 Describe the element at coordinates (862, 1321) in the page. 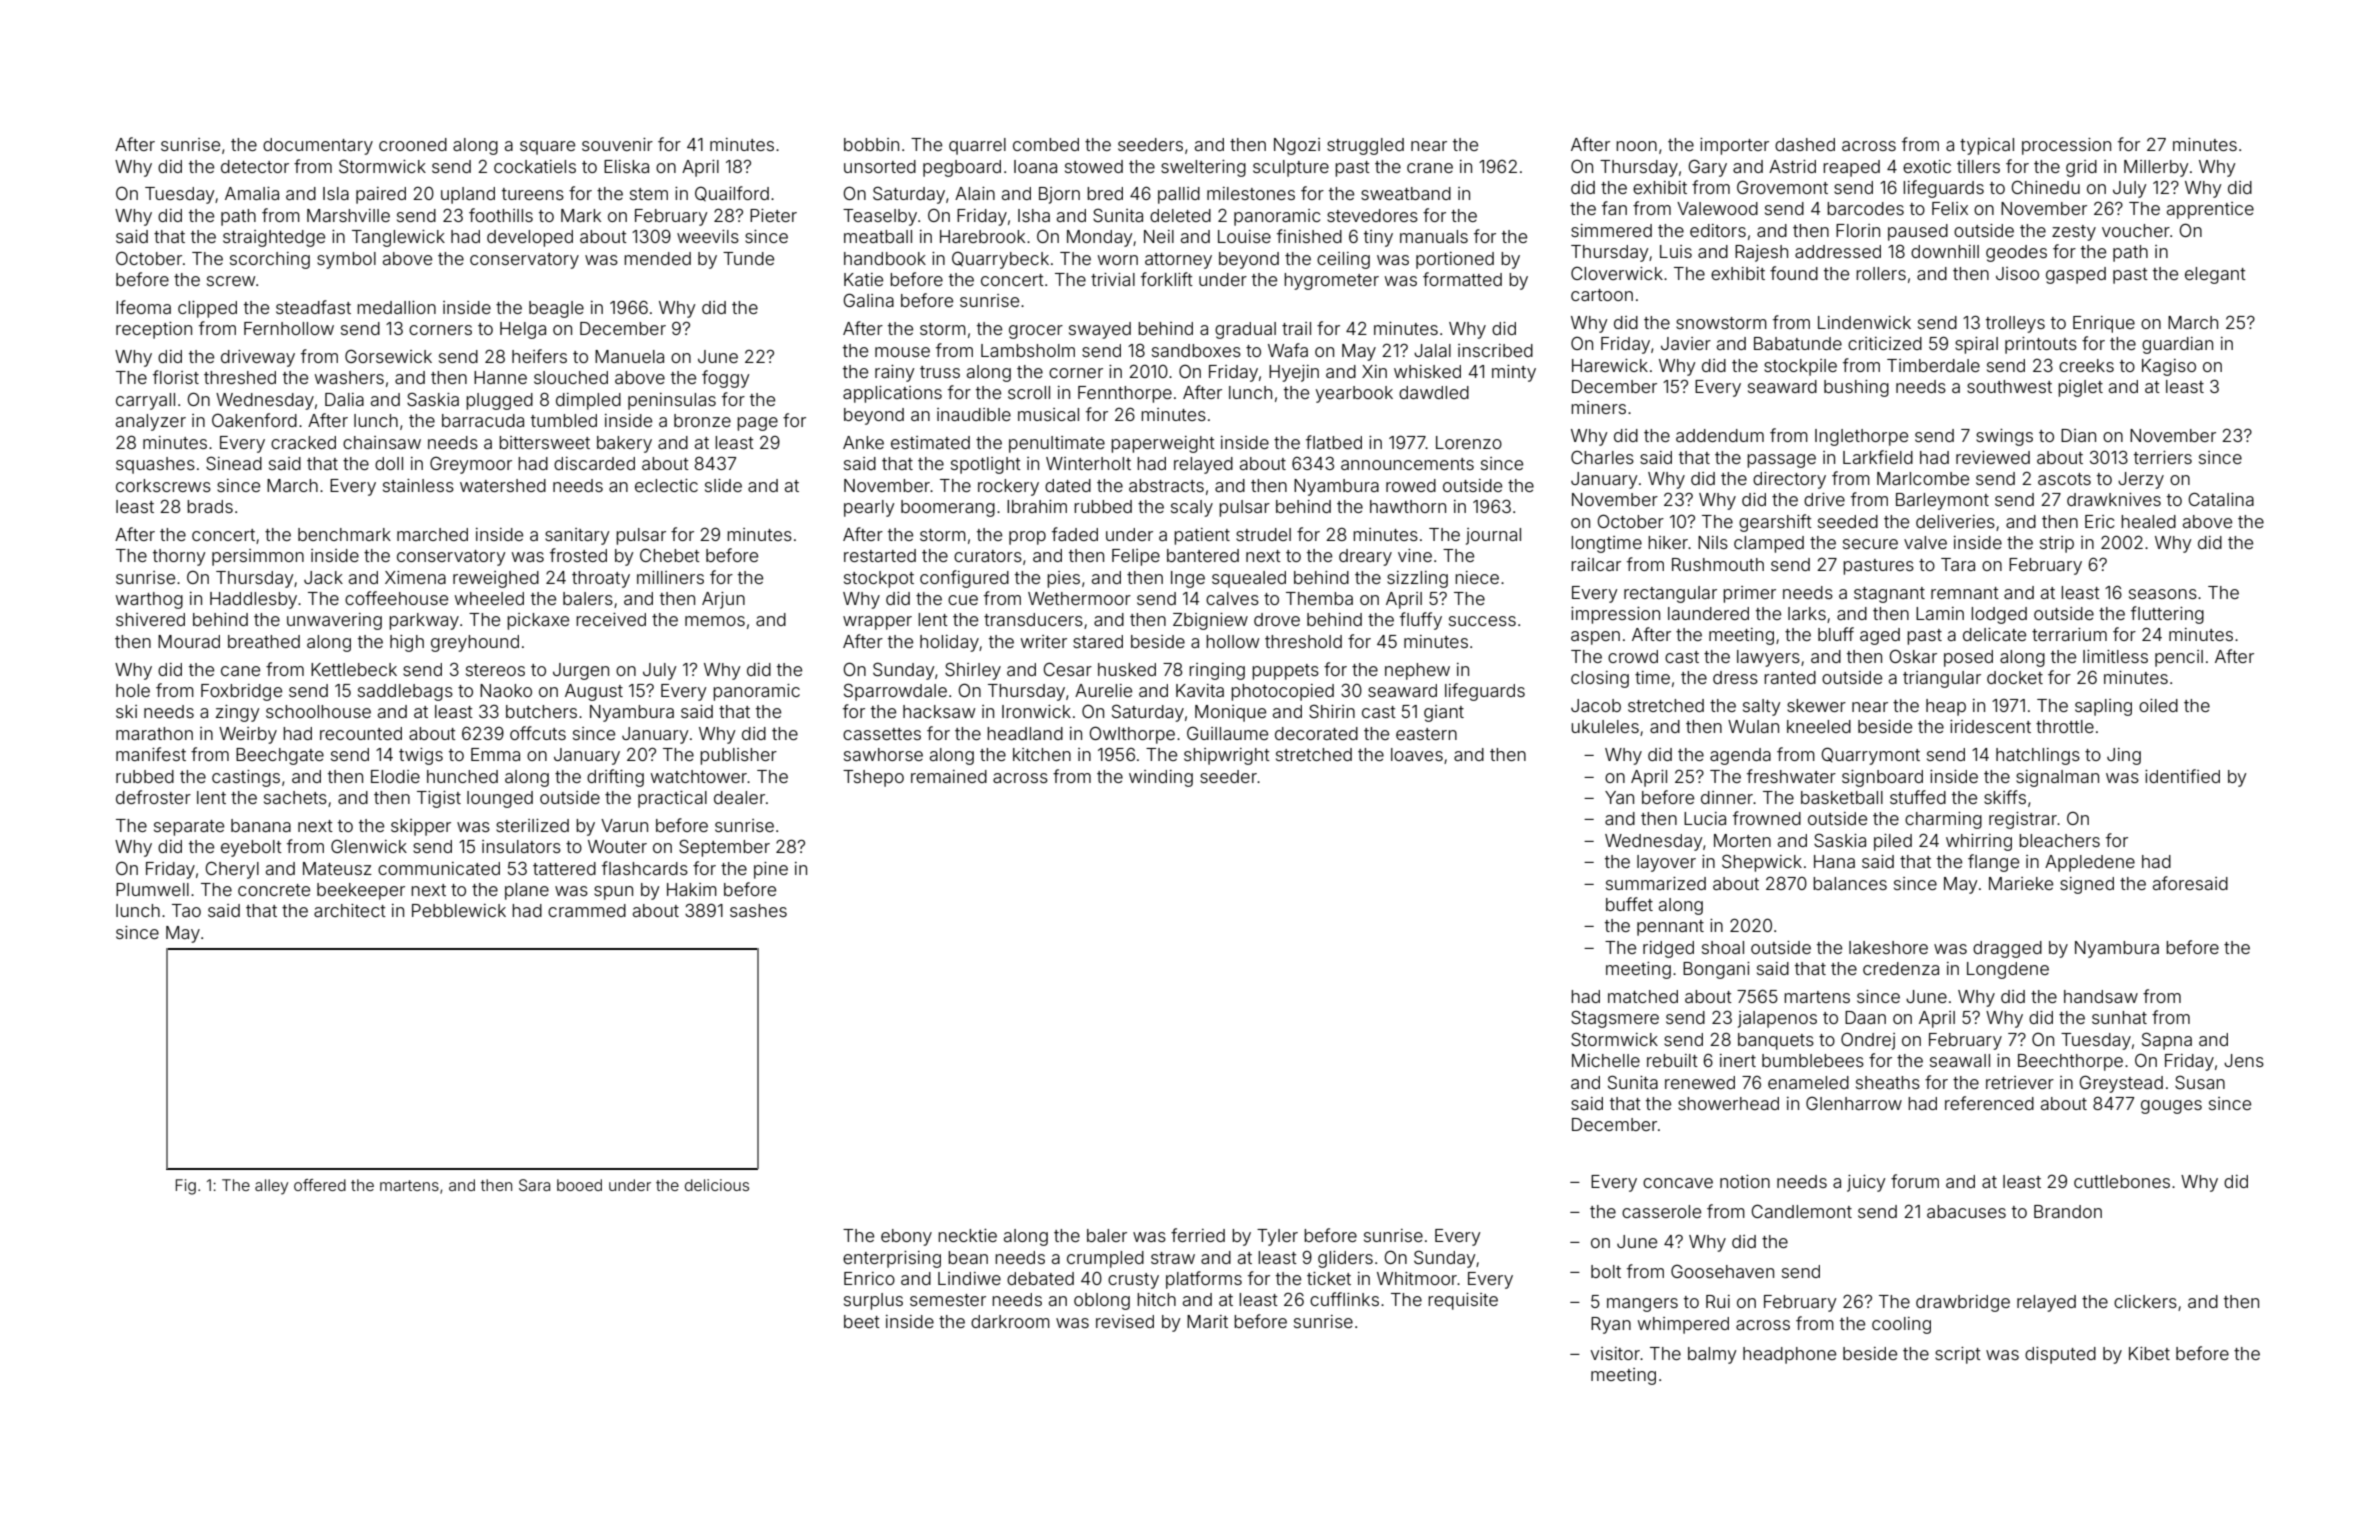

I see `beet` at that location.
